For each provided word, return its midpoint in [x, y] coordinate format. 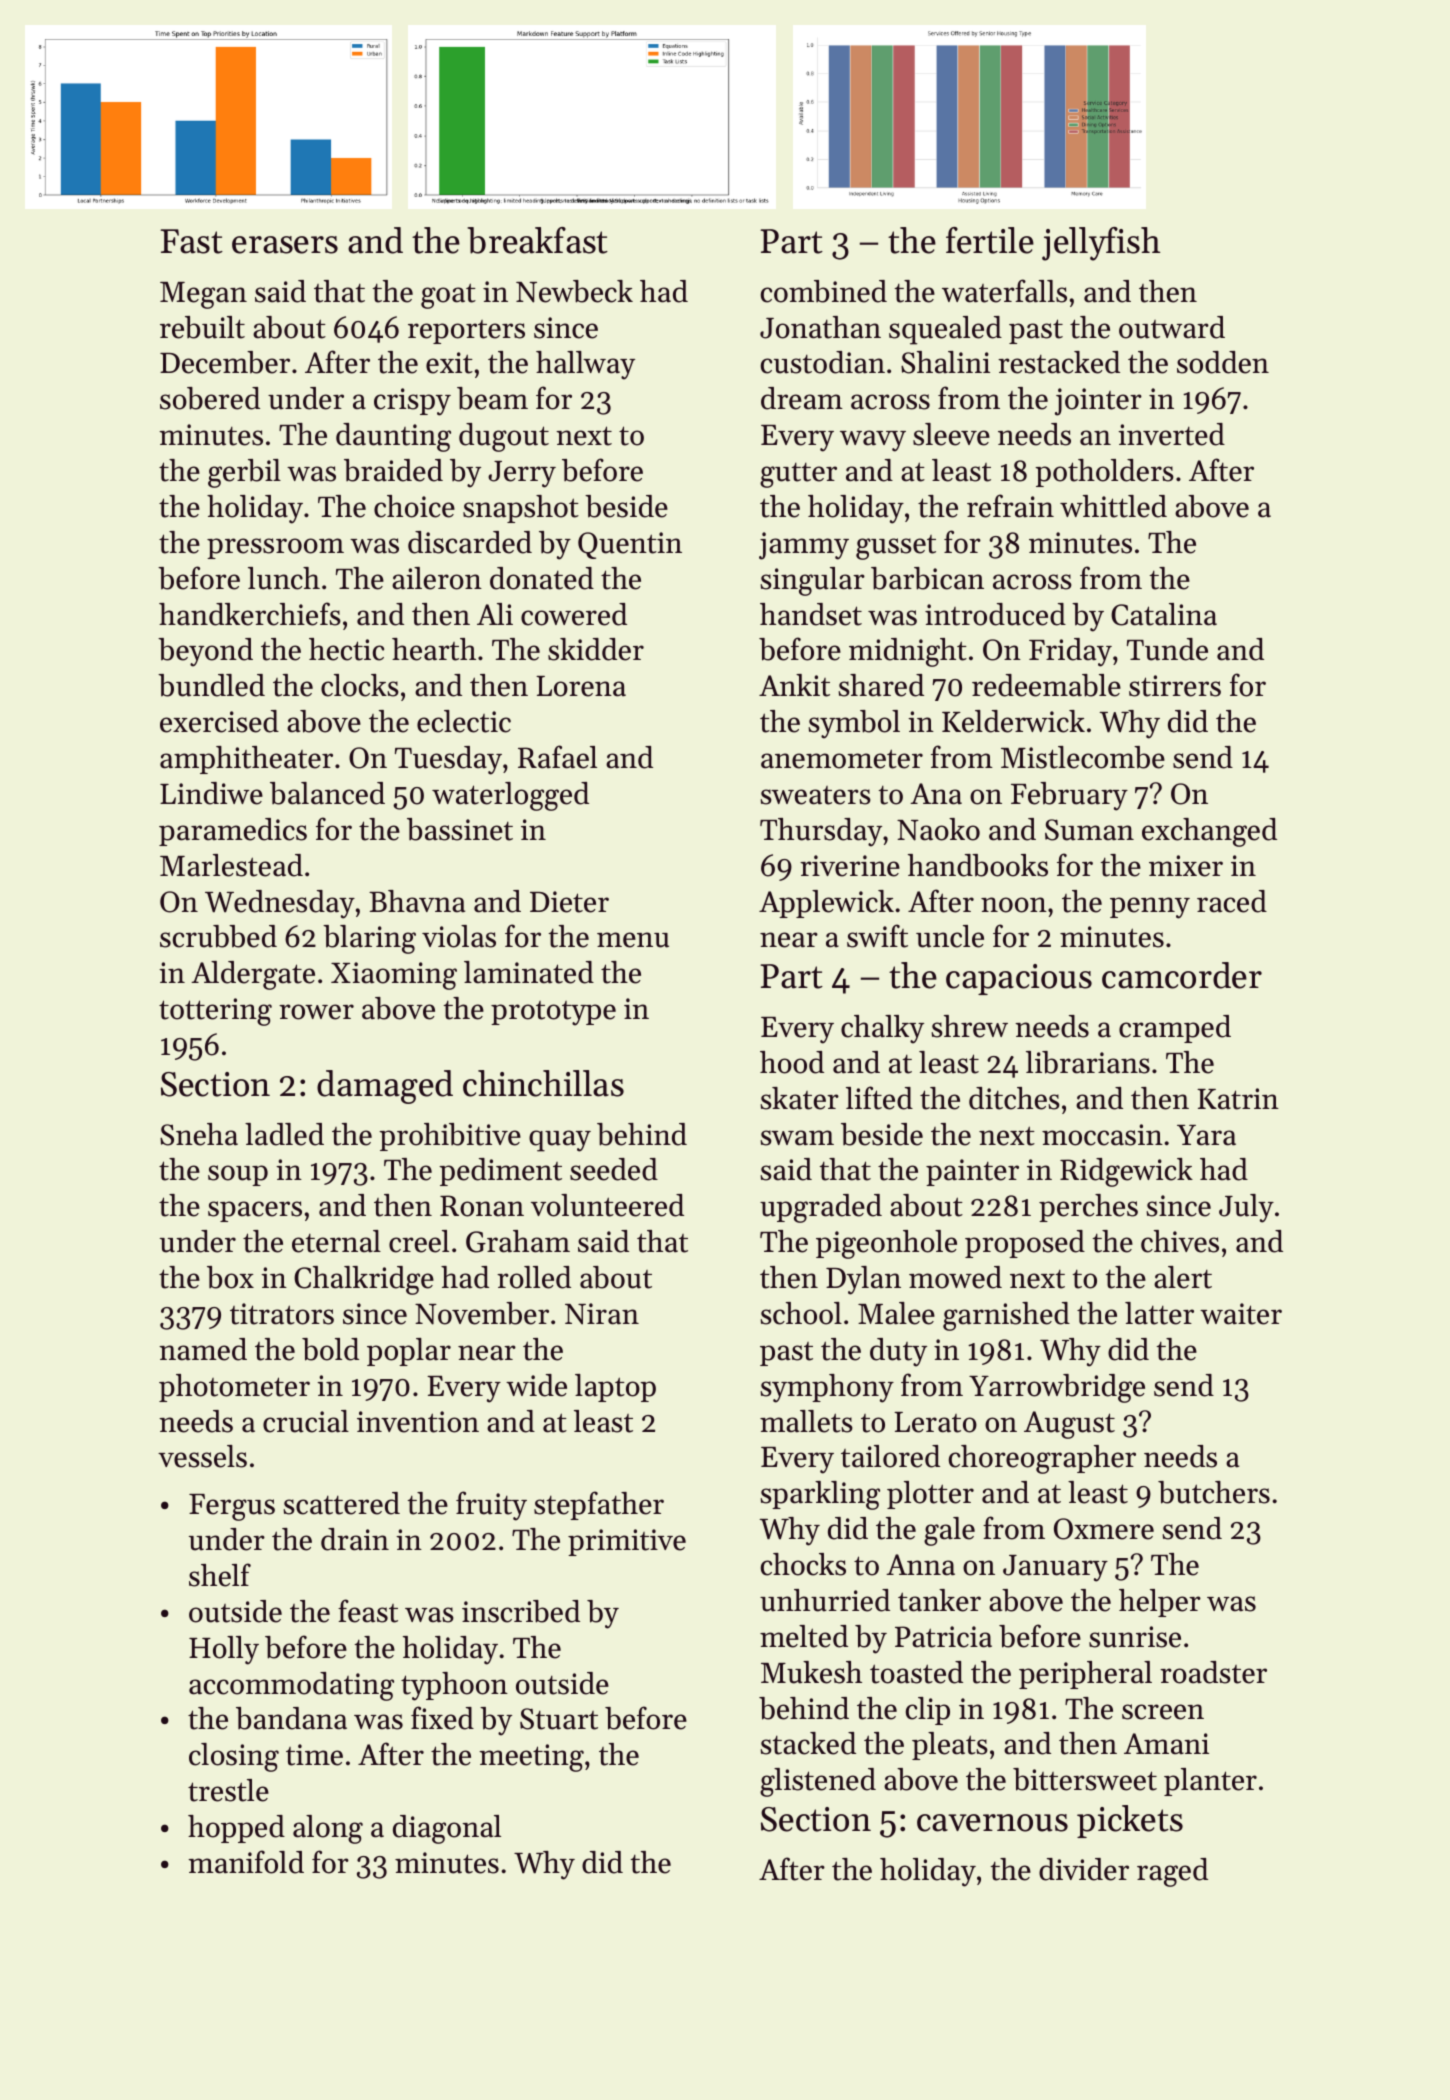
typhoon [454, 1686]
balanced [327, 793]
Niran [602, 1314]
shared [881, 685]
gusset [896, 547]
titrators [282, 1314]
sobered [210, 398]
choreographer [1042, 1459]
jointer [1098, 402]
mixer [1186, 866]
